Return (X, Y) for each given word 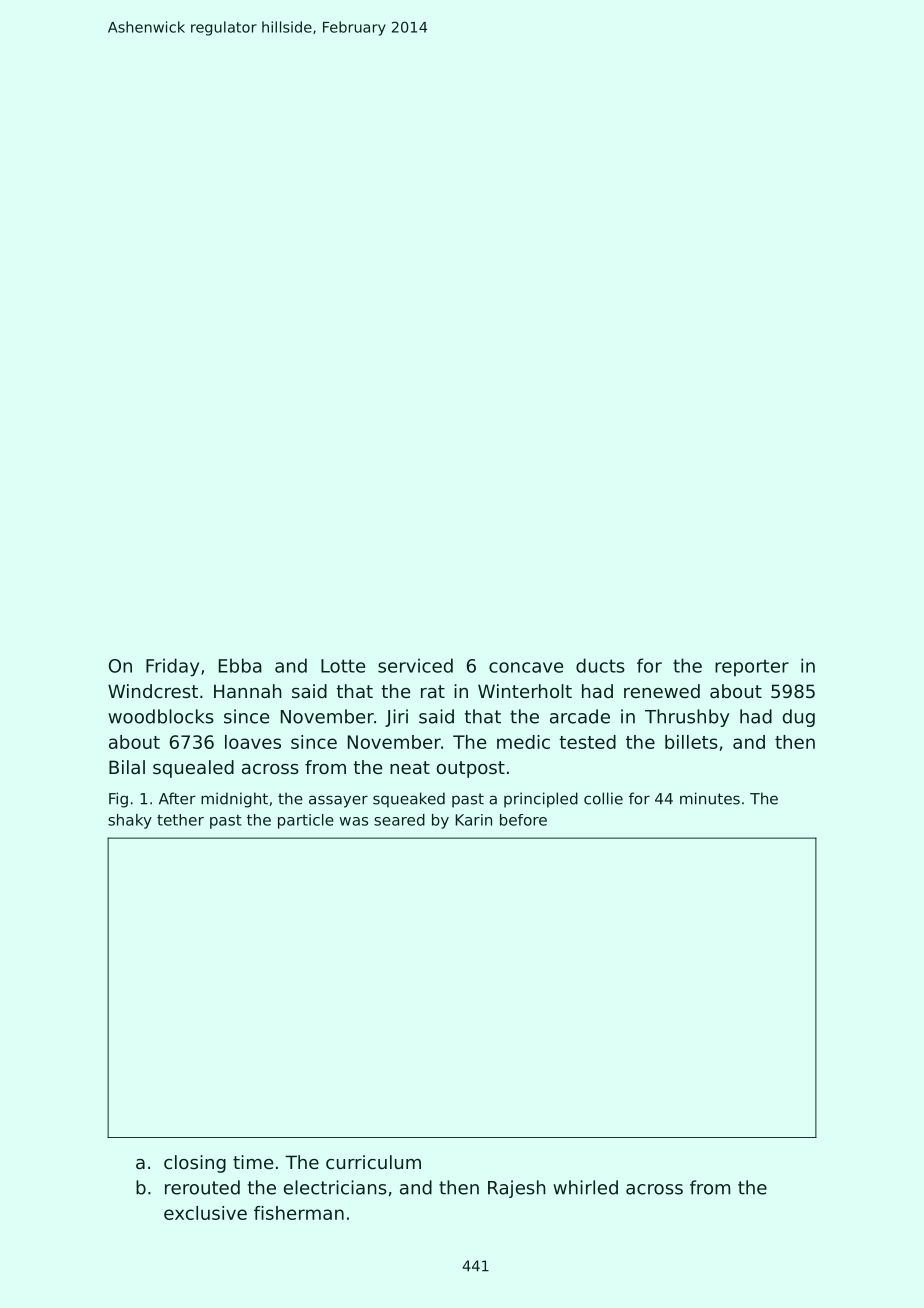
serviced (415, 665)
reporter (752, 668)
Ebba (240, 665)
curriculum (373, 1162)
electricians (335, 1187)
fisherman (299, 1213)
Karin (473, 820)
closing (195, 1164)
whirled (585, 1187)
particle (306, 821)
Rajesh (517, 1189)
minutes (710, 798)
